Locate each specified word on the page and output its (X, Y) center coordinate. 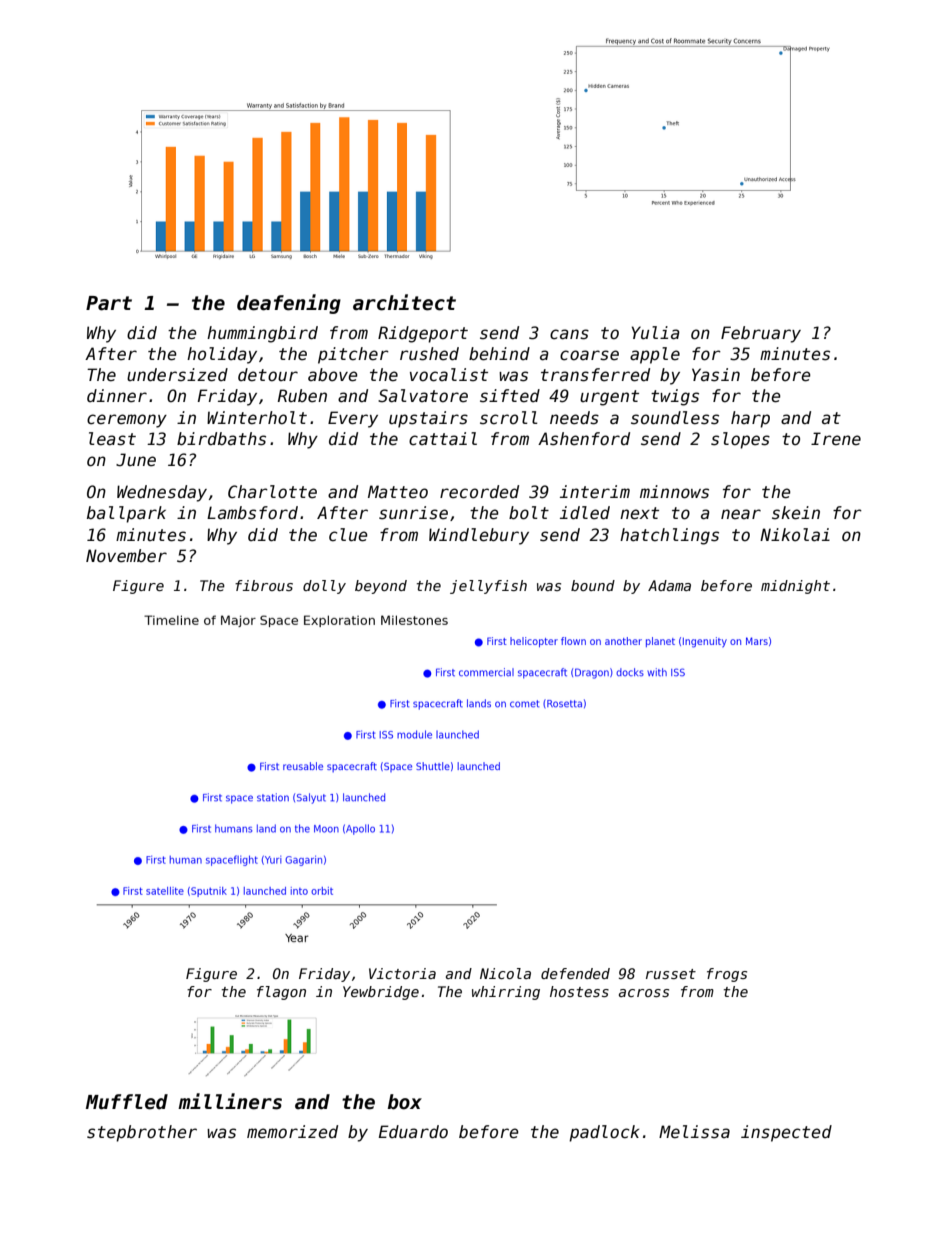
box (405, 1102)
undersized (177, 375)
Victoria (402, 973)
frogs (727, 975)
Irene (836, 439)
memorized (292, 1132)
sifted (510, 396)
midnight (795, 587)
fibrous (264, 585)
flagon (281, 993)
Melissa (694, 1132)
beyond (381, 587)
